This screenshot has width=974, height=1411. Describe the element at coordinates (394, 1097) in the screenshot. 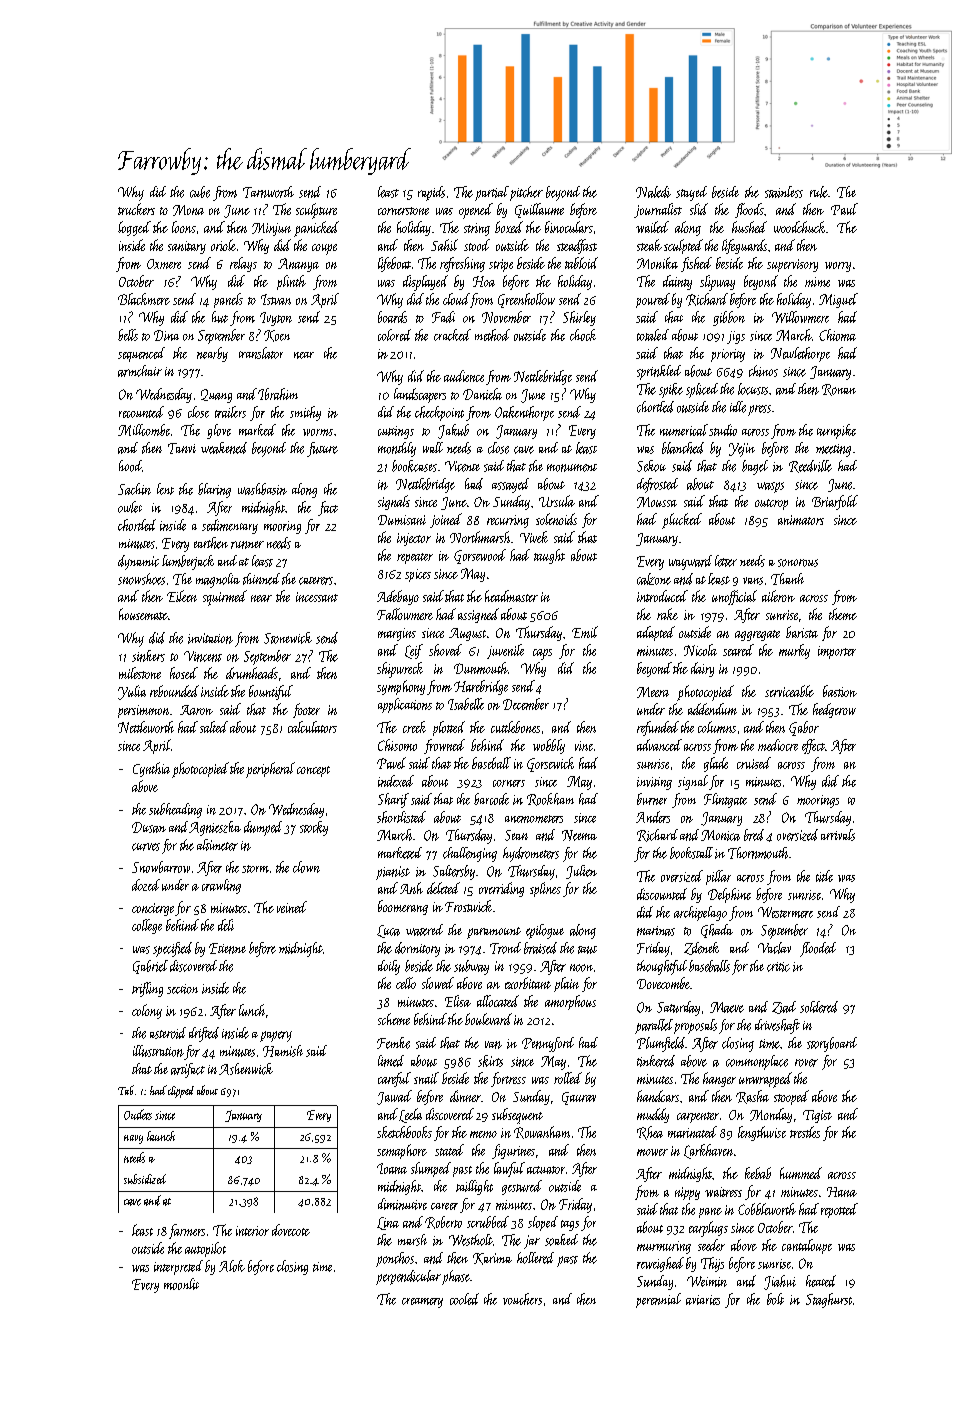

I see `Jawad` at that location.
